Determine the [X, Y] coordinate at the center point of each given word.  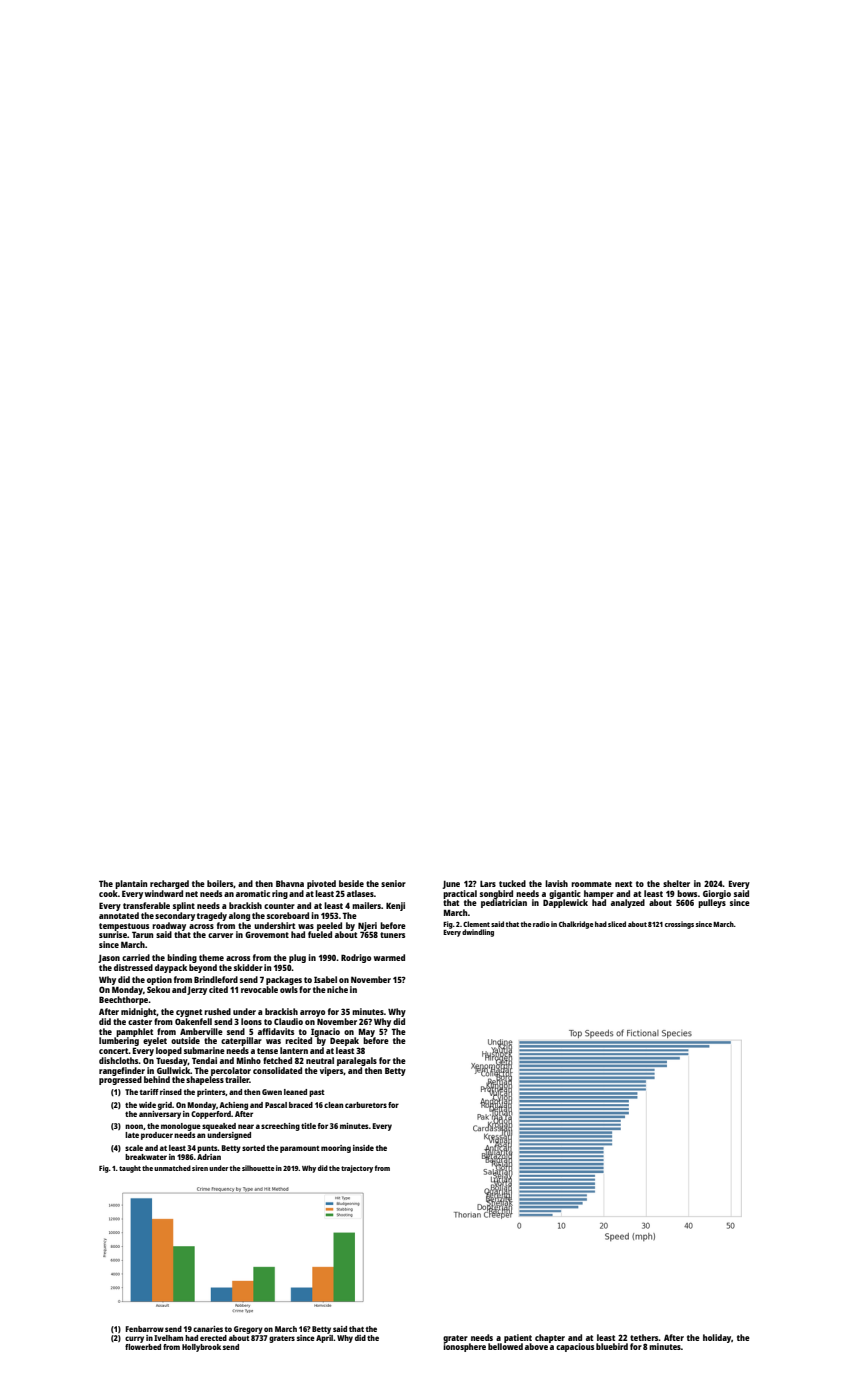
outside [185, 1040]
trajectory [357, 1169]
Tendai [204, 1060]
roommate [591, 884]
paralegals [357, 1061]
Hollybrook [201, 1348]
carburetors [366, 1105]
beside [351, 883]
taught [130, 1169]
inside [363, 1148]
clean [333, 1105]
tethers [644, 1337]
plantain [131, 884]
